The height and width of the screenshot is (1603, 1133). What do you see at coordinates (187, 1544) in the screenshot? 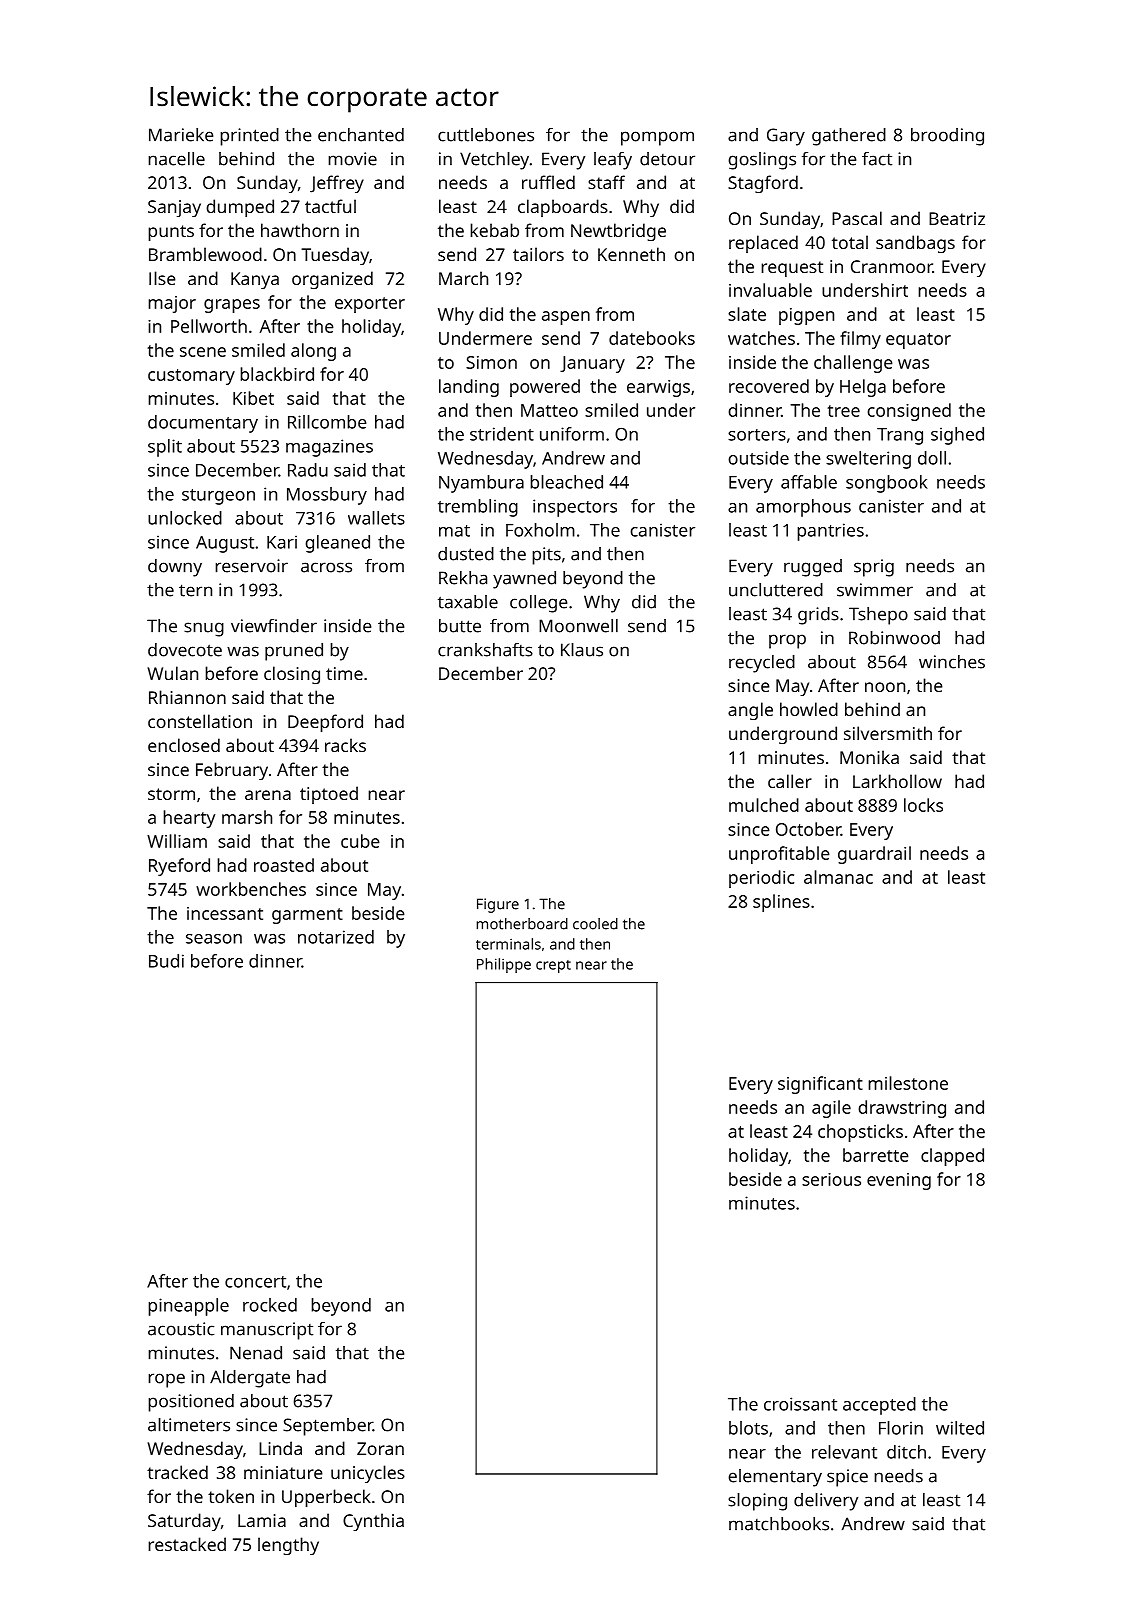
I see `restacked` at bounding box center [187, 1544].
